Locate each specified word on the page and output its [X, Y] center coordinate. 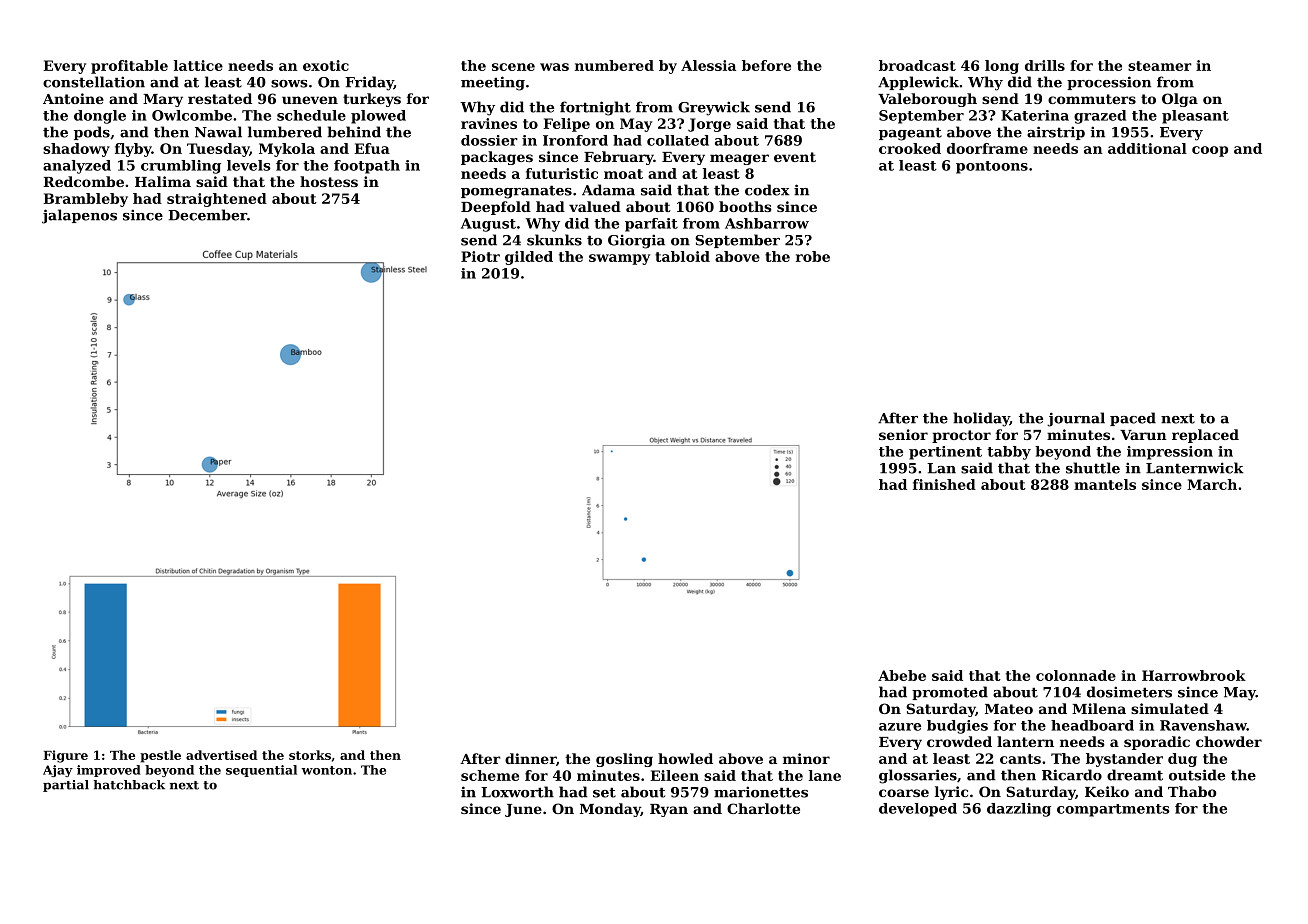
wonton [326, 770]
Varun [1143, 435]
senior [903, 434]
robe [813, 256]
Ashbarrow [767, 223]
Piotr [480, 256]
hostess [329, 181]
